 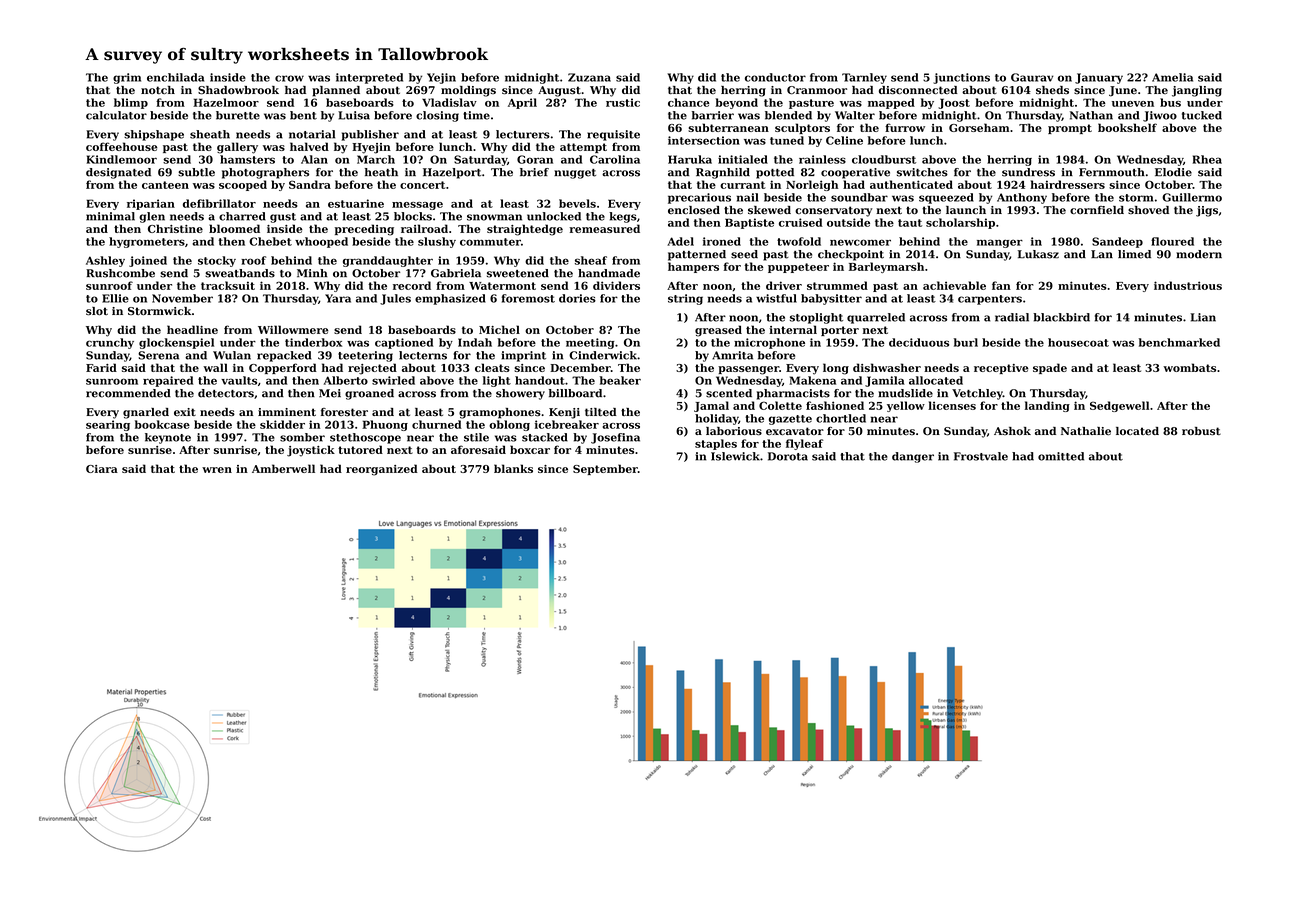 I want to click on enchilada, so click(x=175, y=77).
